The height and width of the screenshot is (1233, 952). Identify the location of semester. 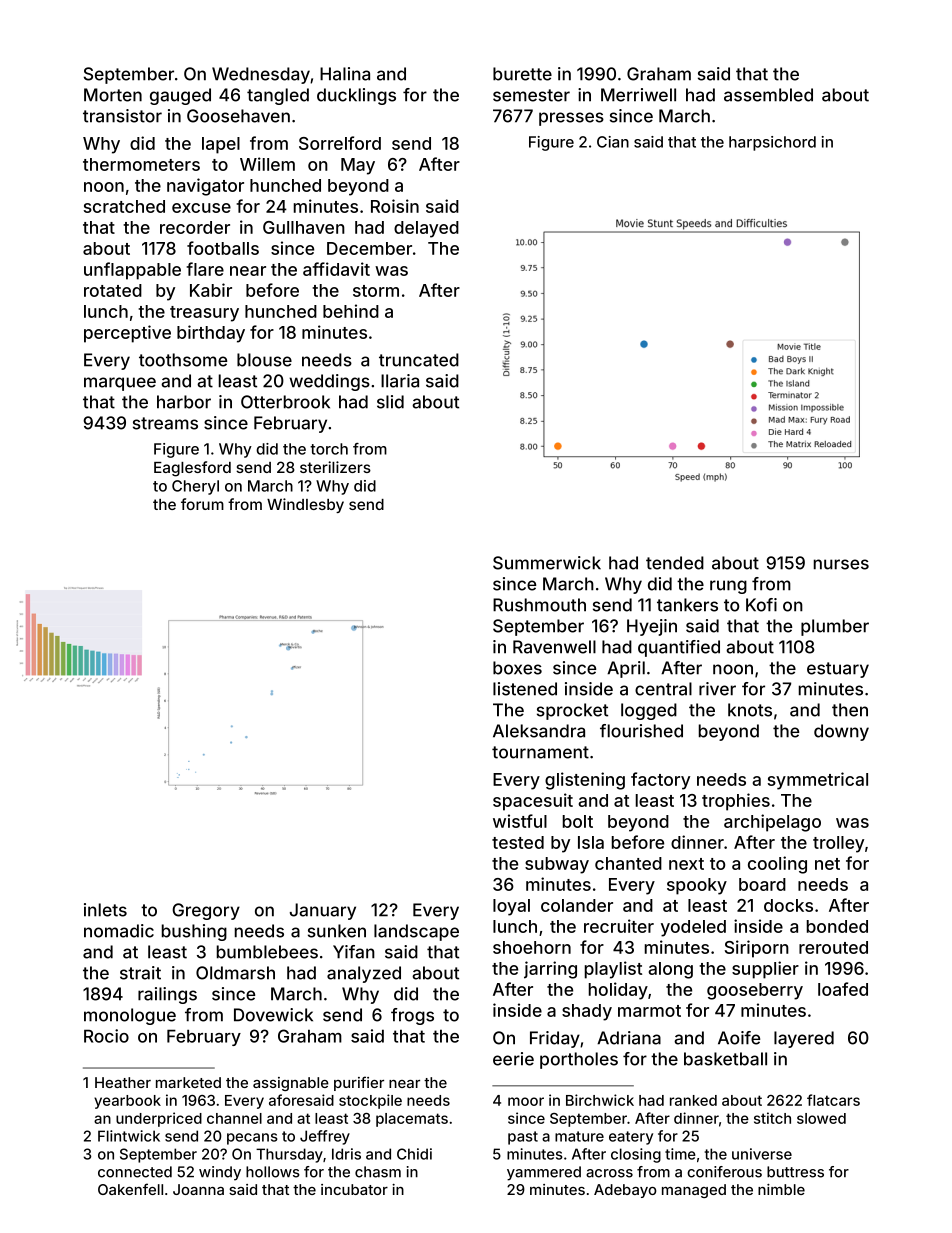
(531, 95).
